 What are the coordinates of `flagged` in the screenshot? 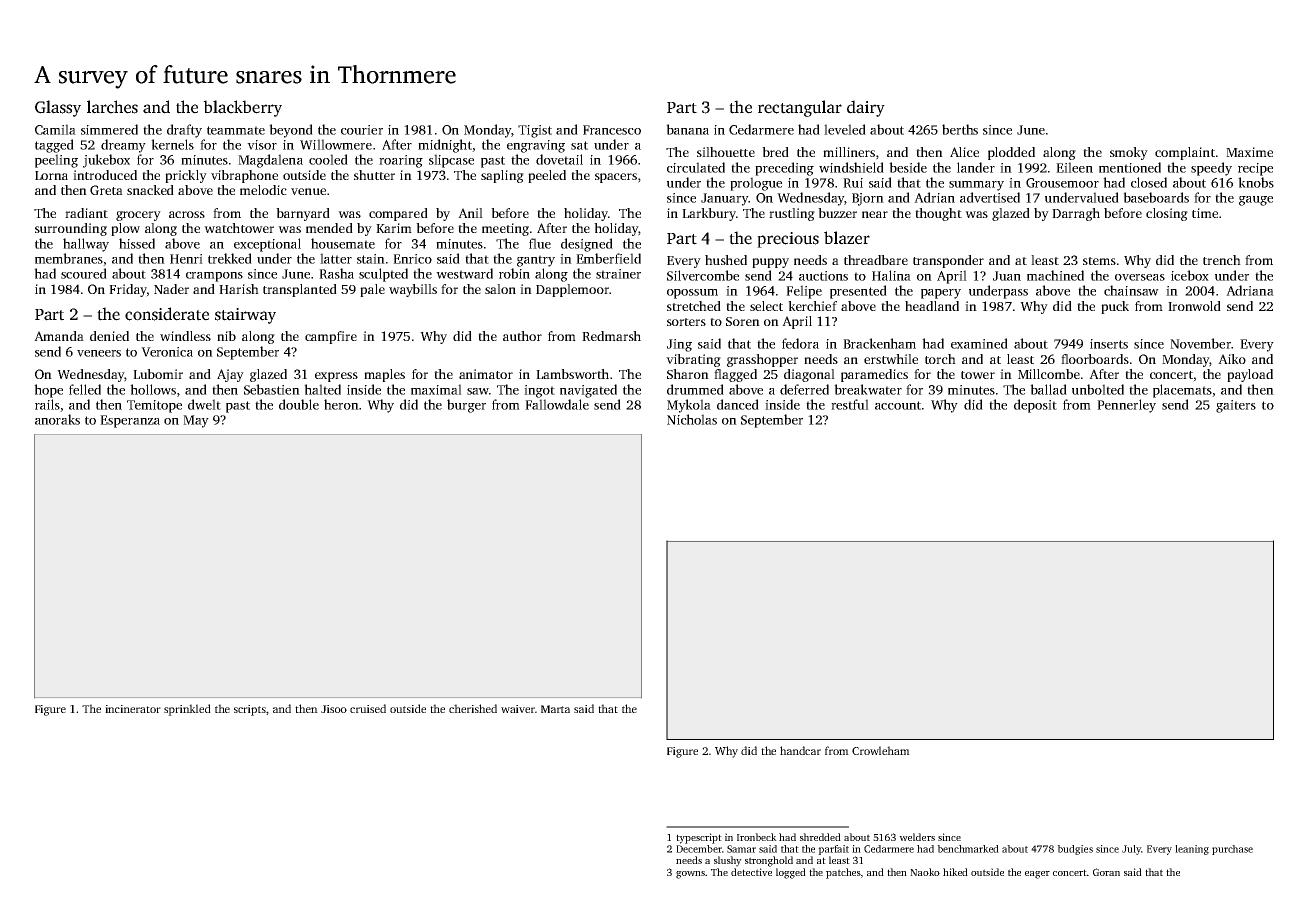 It's located at (735, 375).
